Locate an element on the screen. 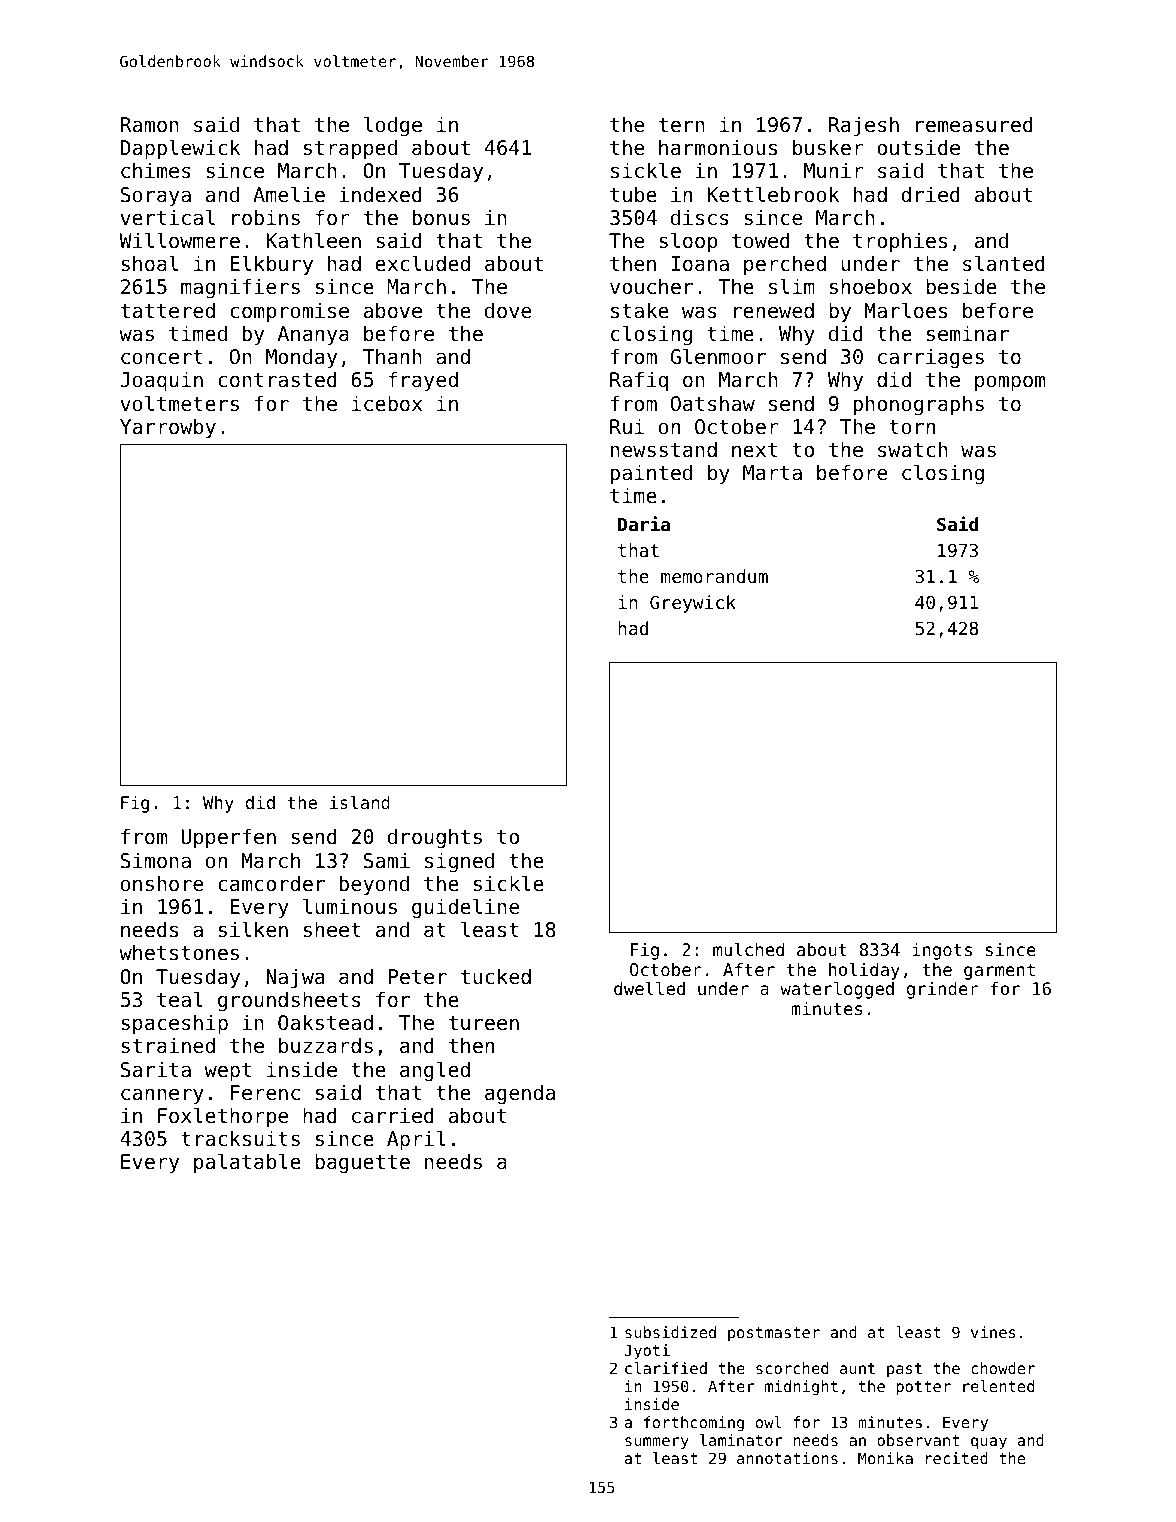 This screenshot has width=1176, height=1522. grinder is located at coordinates (943, 990).
